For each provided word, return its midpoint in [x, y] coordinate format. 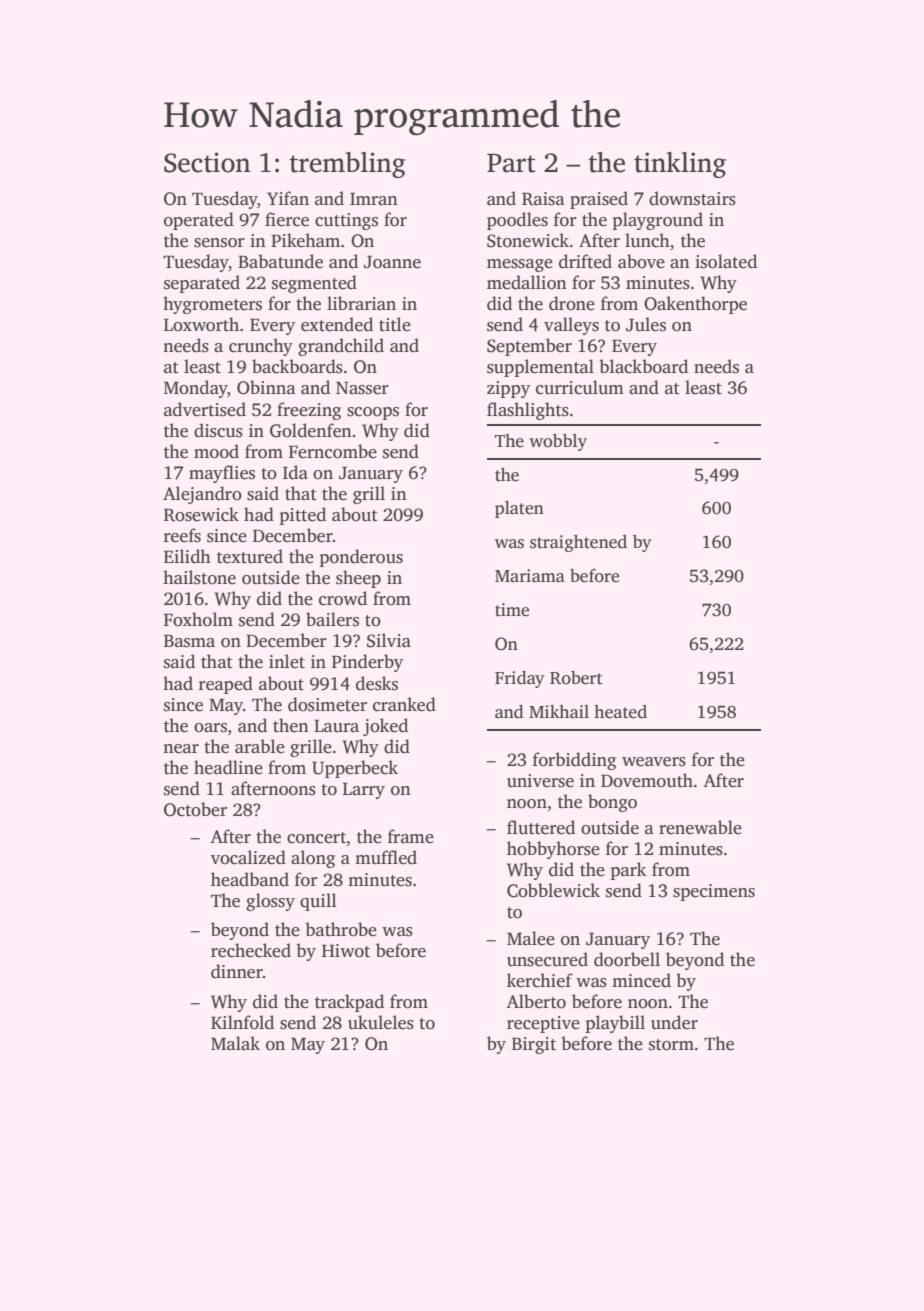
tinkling [680, 165]
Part [511, 163]
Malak [235, 1043]
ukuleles [381, 1022]
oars [210, 728]
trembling [347, 165]
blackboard [643, 366]
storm [671, 1045]
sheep [358, 579]
